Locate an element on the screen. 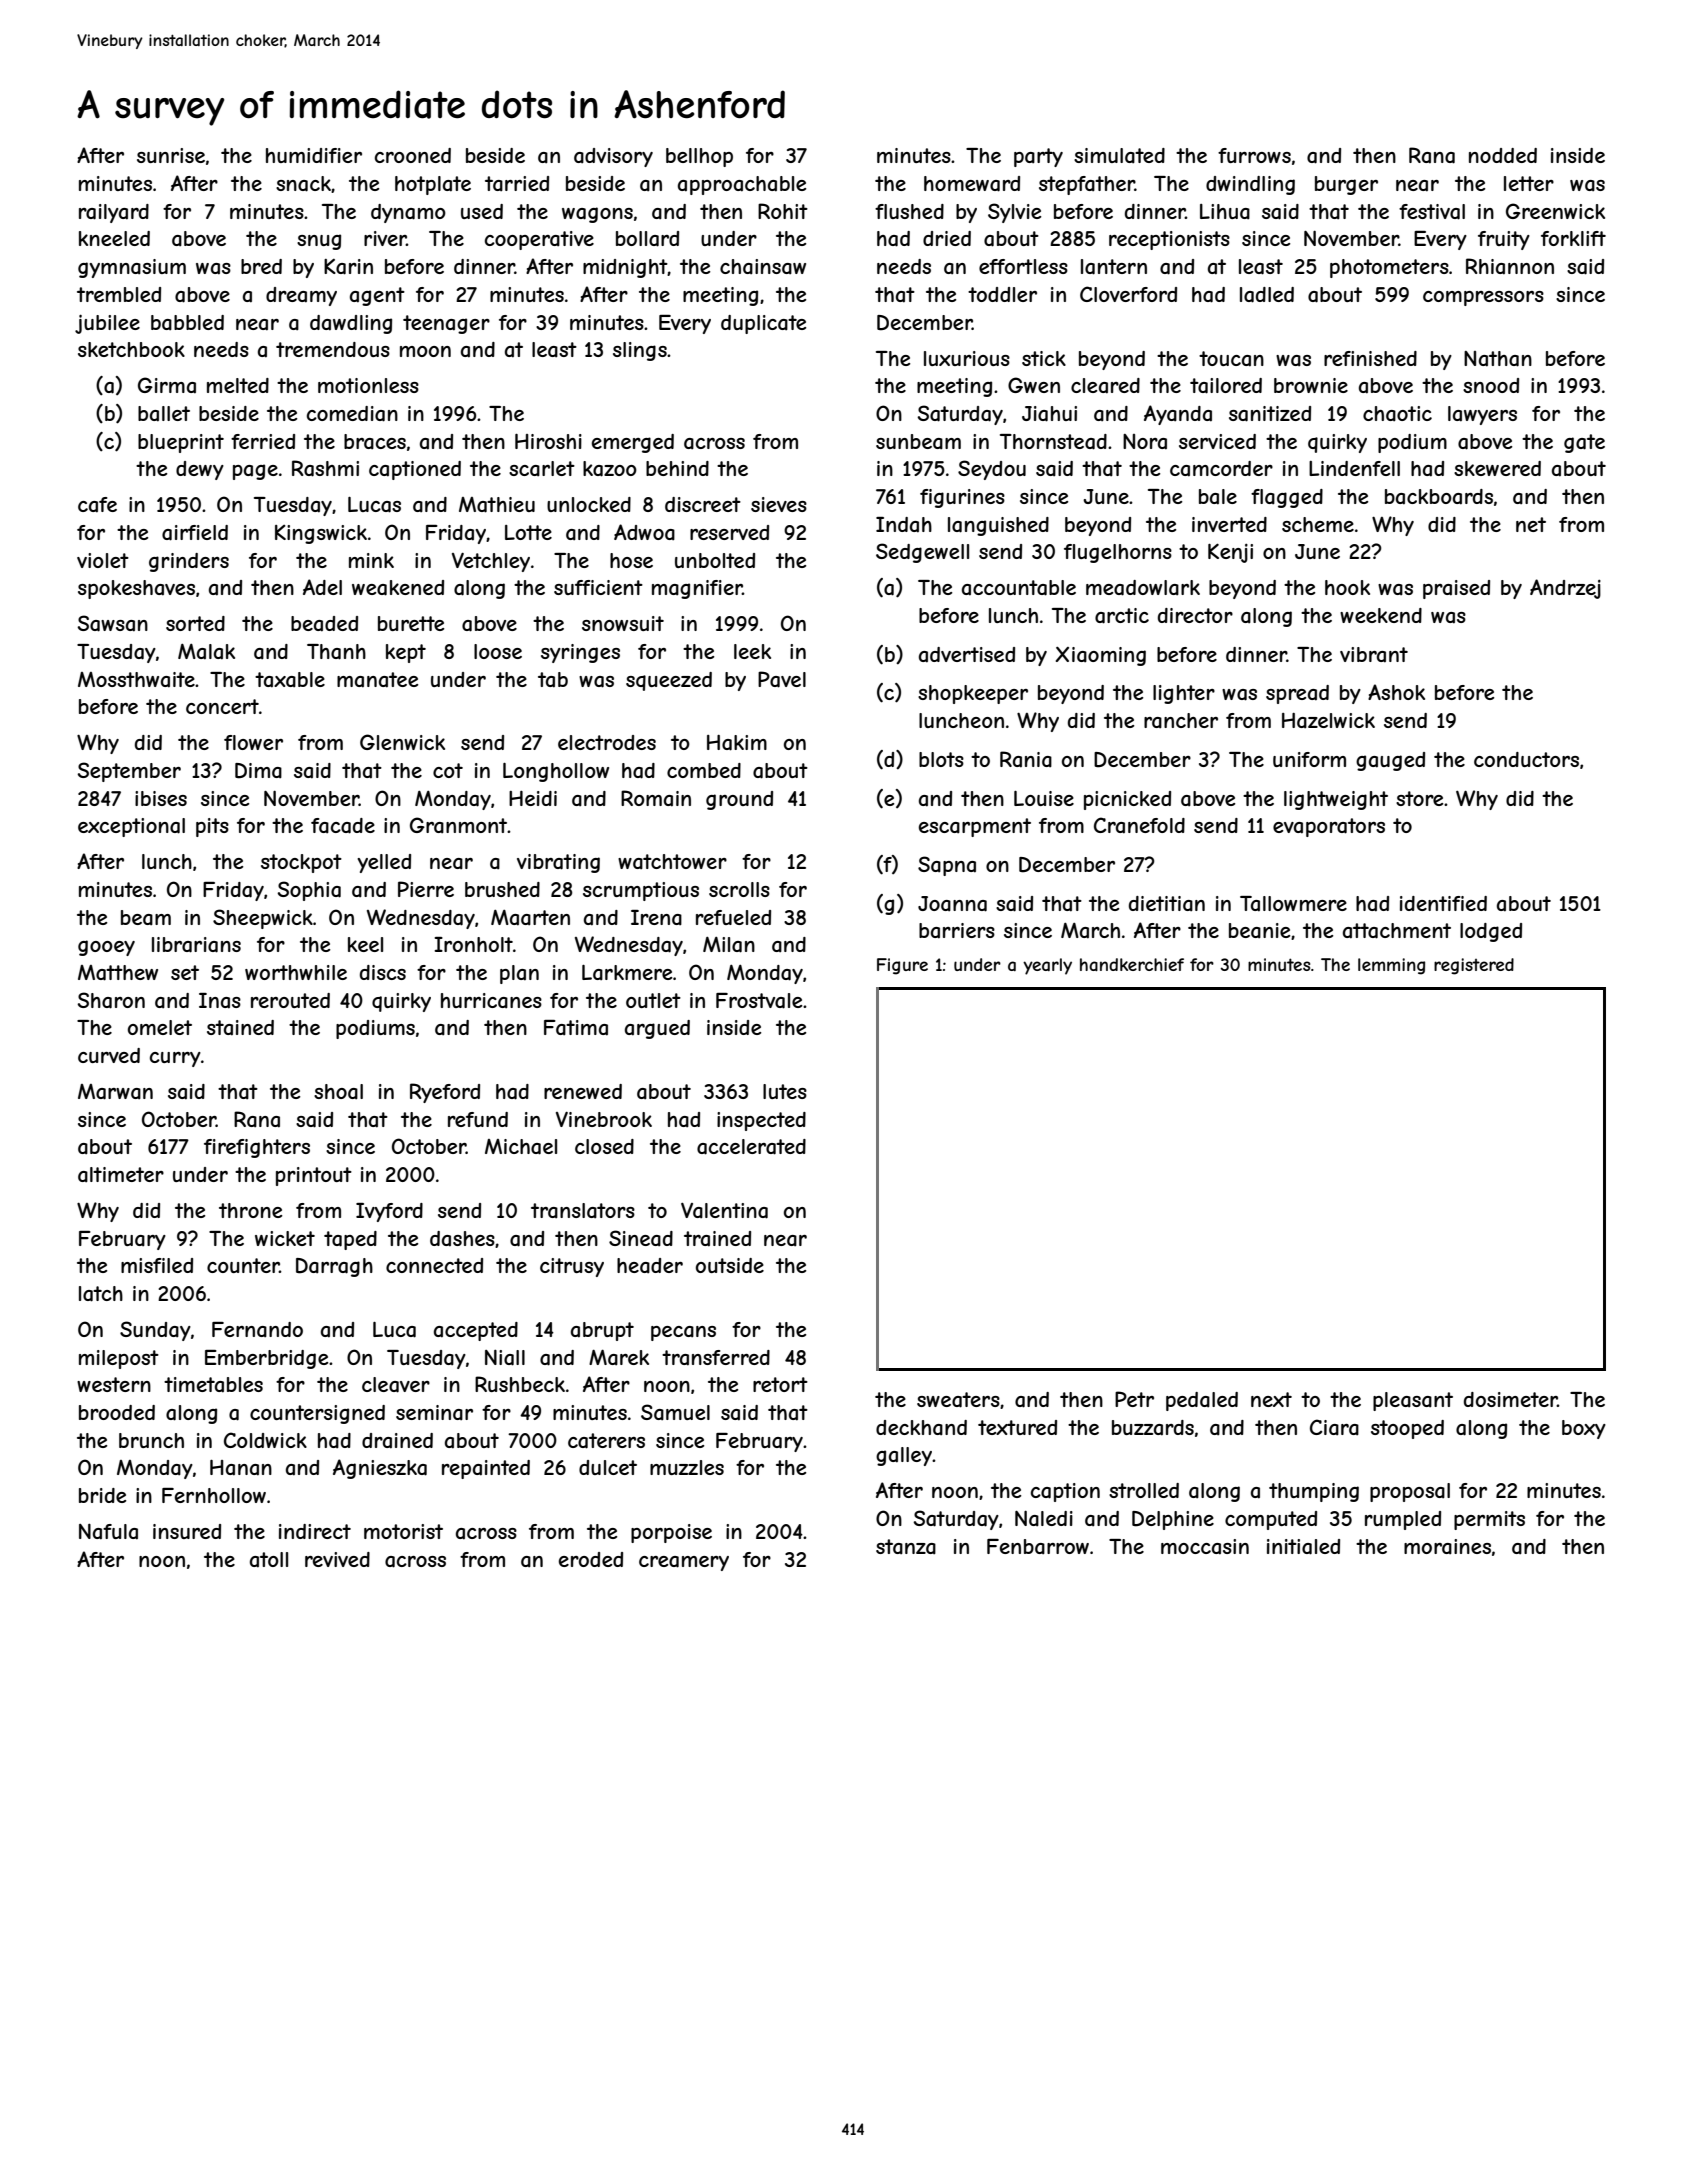 The width and height of the screenshot is (1683, 2178). ground is located at coordinates (739, 800).
